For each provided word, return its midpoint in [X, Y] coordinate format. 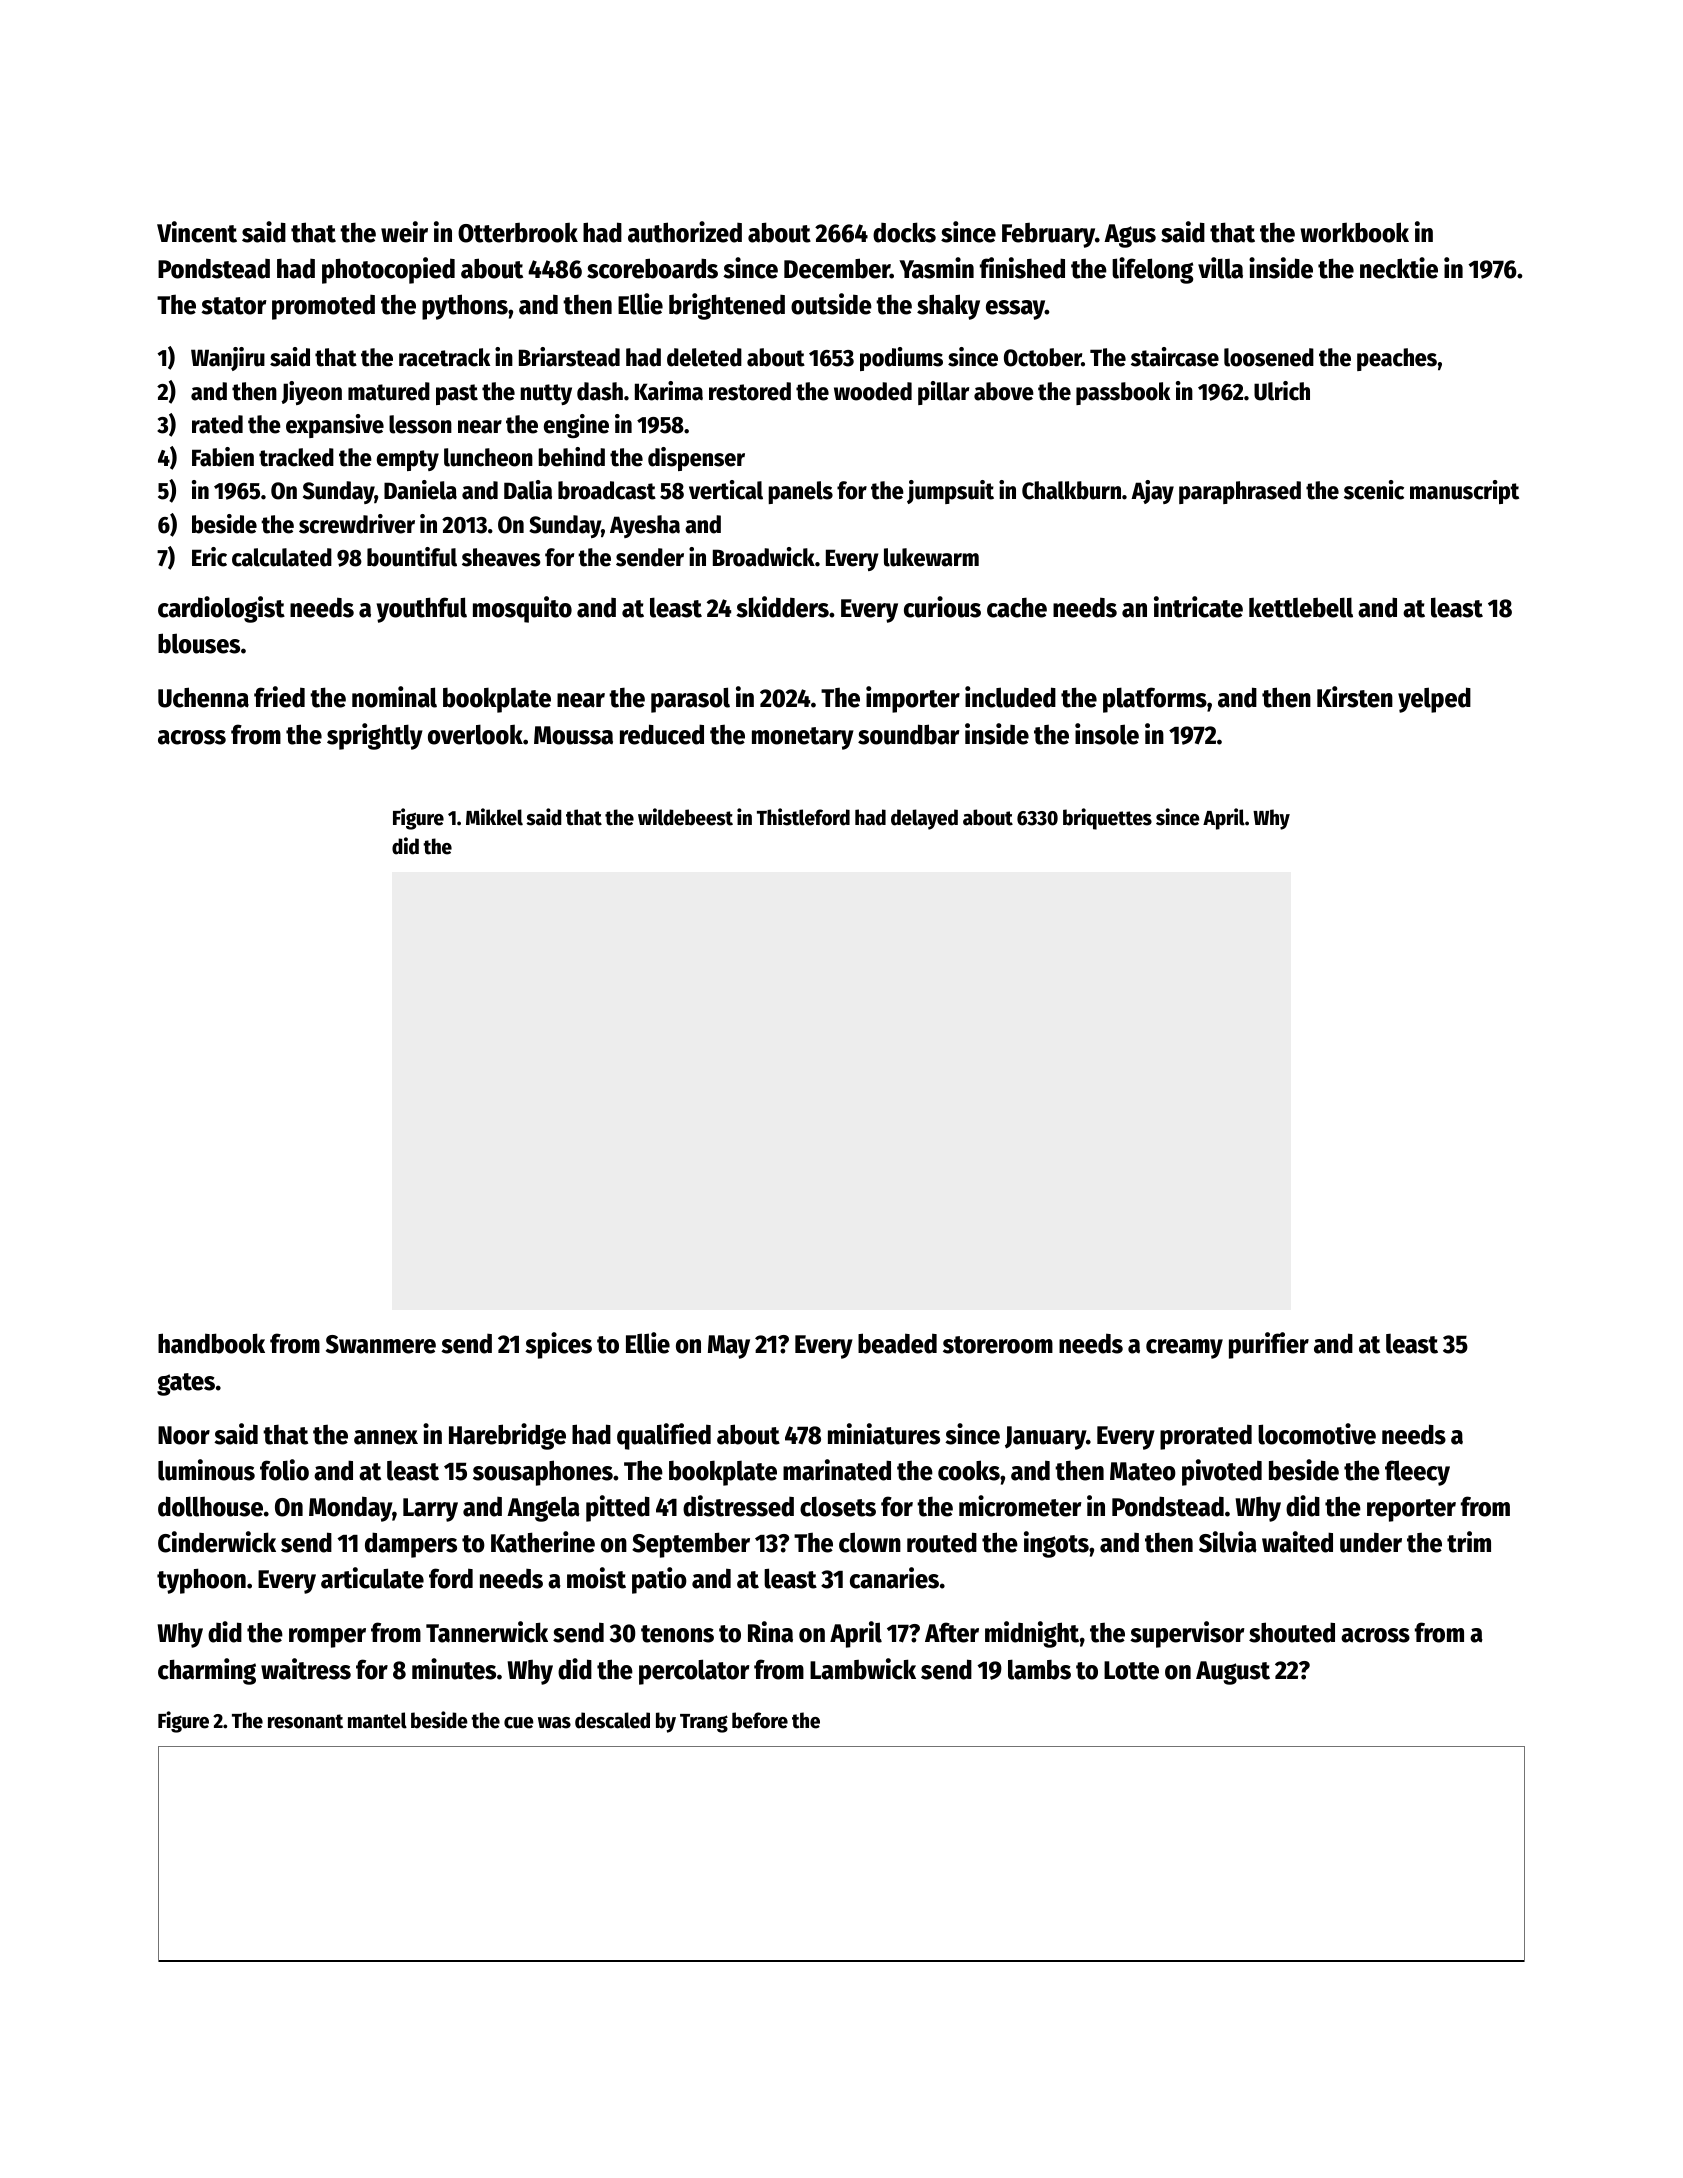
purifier [1269, 1345]
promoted [323, 307]
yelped [1434, 700]
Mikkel [494, 817]
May [729, 1347]
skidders [782, 607]
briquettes [1107, 819]
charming [207, 1671]
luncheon [488, 457]
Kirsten [1355, 697]
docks [904, 232]
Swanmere [381, 1344]
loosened [1269, 357]
